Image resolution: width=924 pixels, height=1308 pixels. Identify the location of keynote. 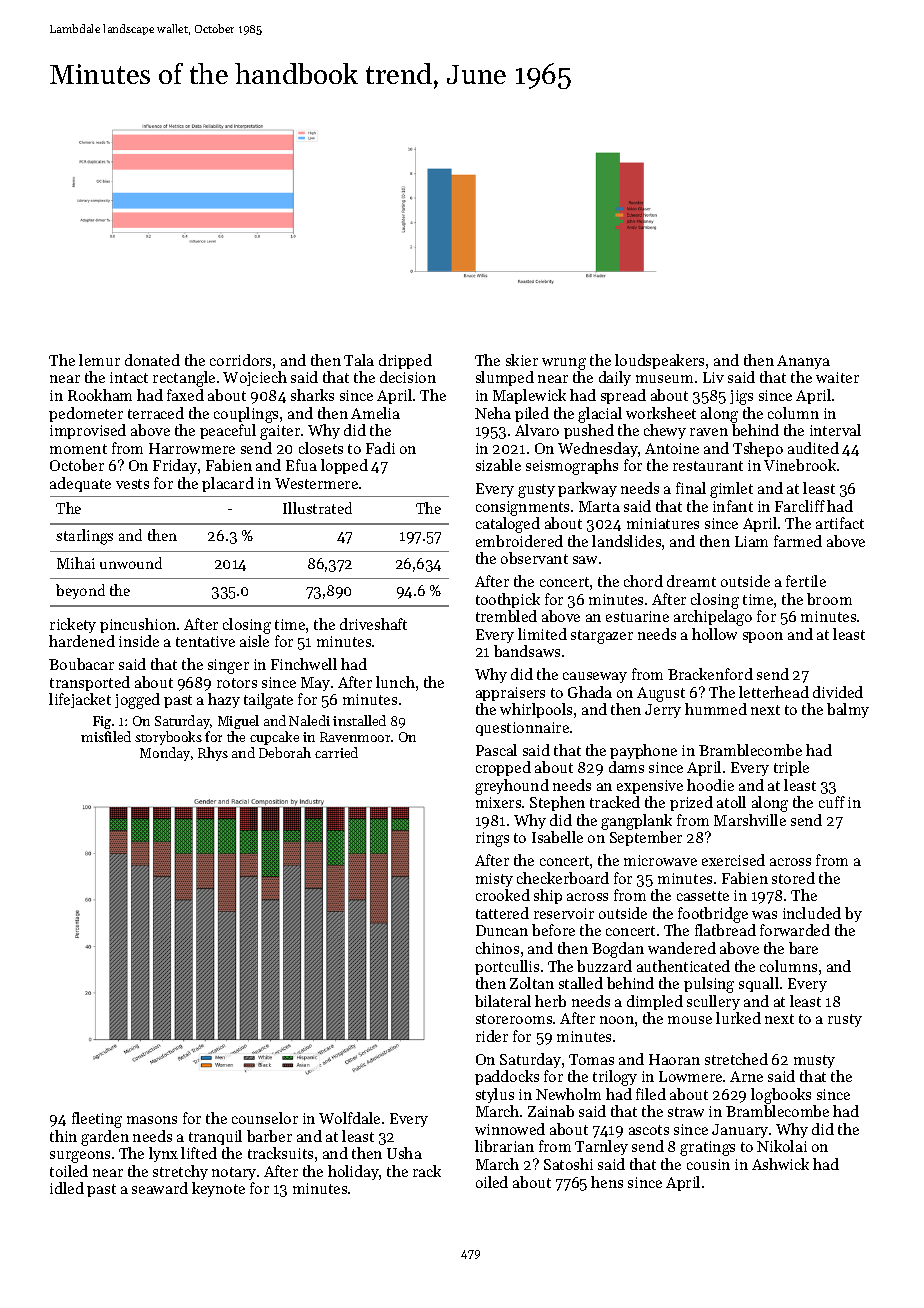
(218, 1189).
